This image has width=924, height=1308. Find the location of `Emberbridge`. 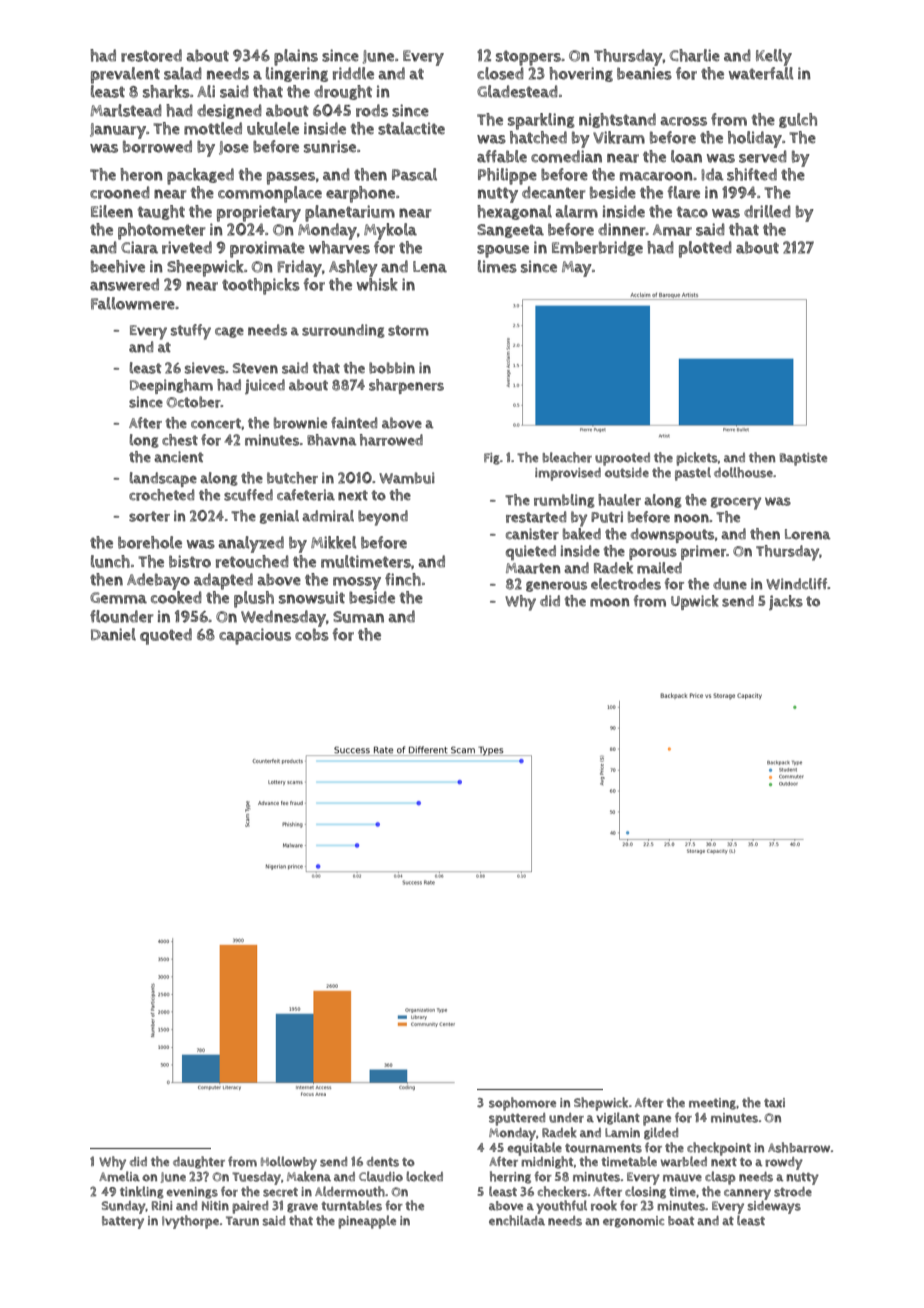

Emberbridge is located at coordinates (597, 248).
